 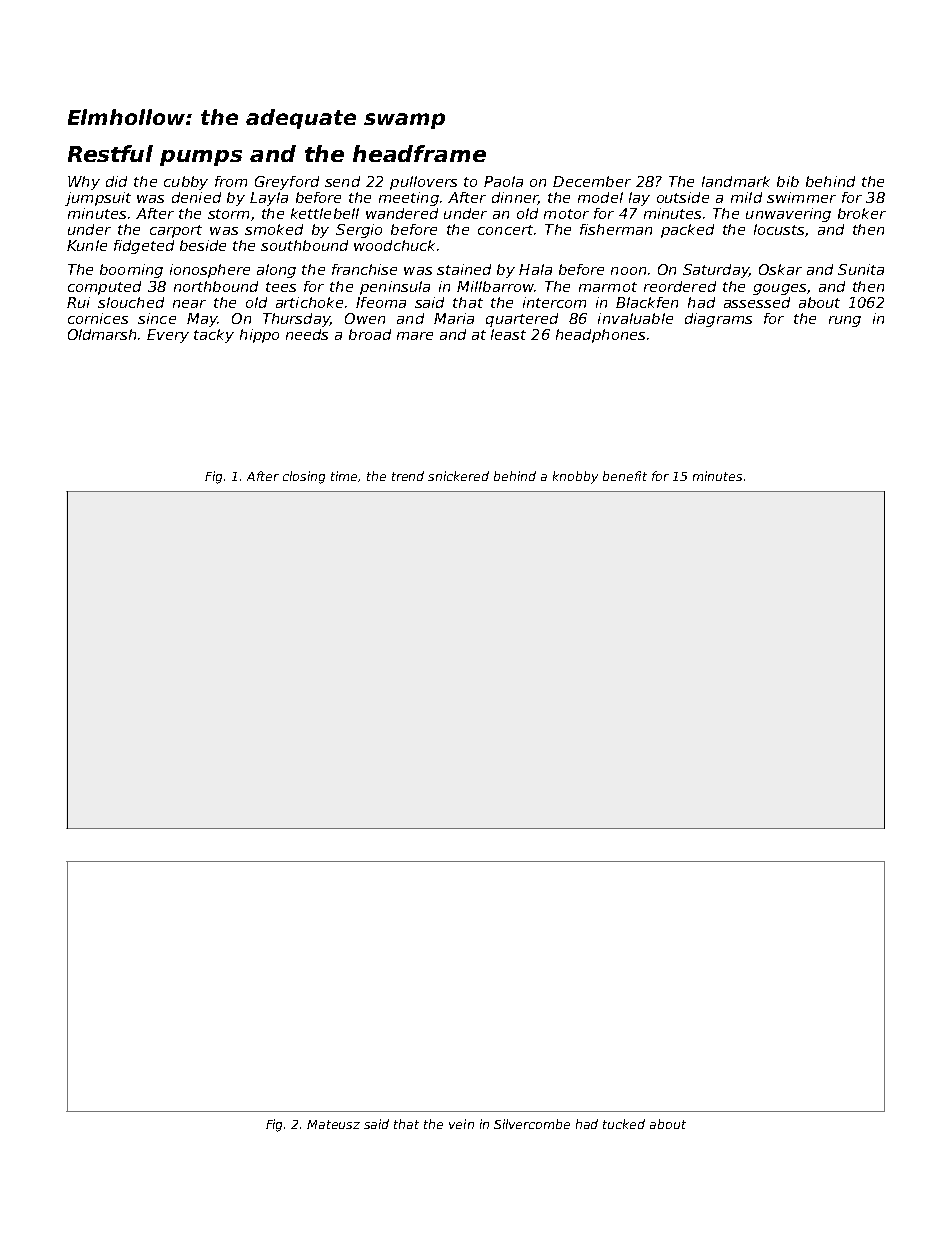 I want to click on Oldmarsh, so click(x=102, y=334).
